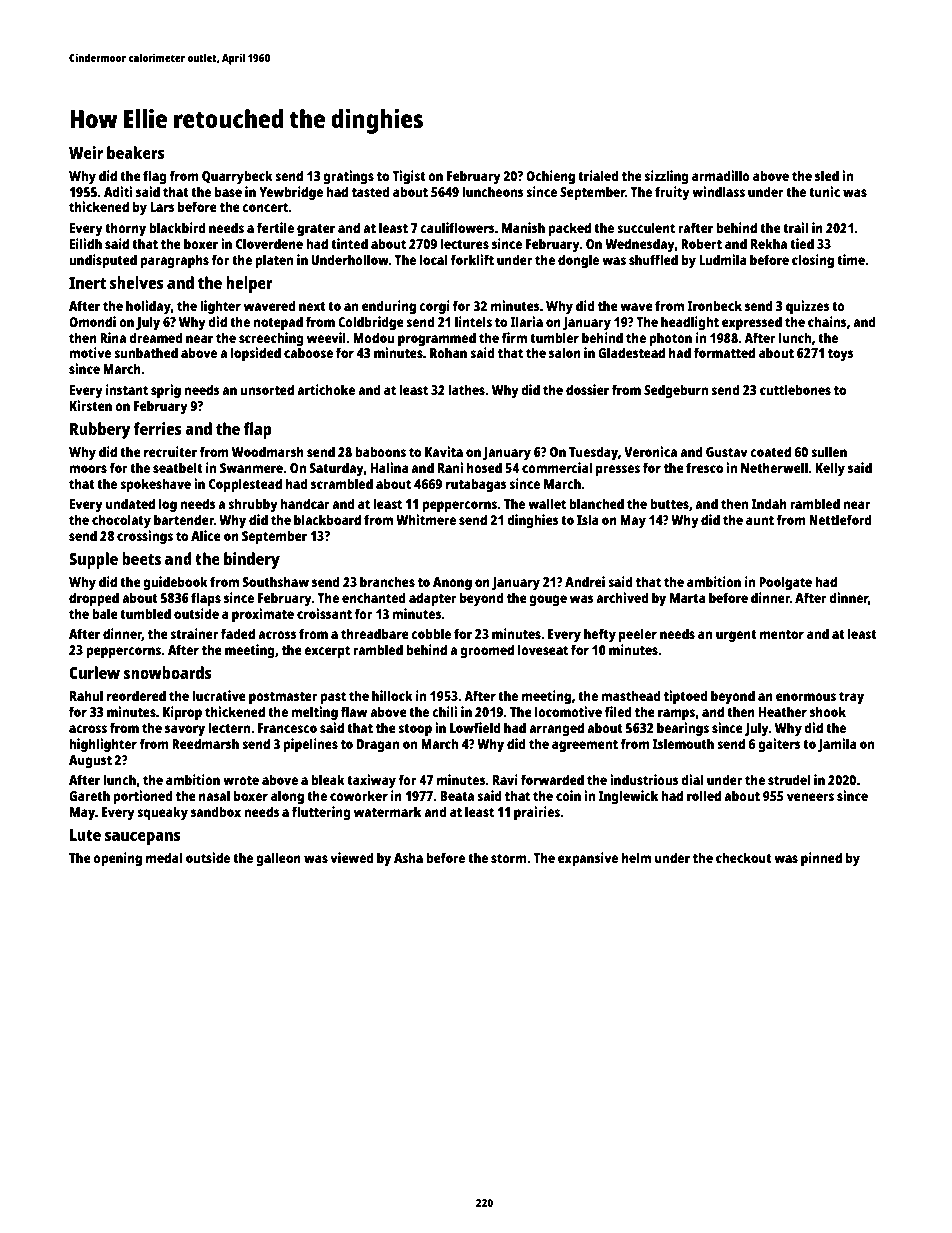  I want to click on postmaster, so click(283, 698).
